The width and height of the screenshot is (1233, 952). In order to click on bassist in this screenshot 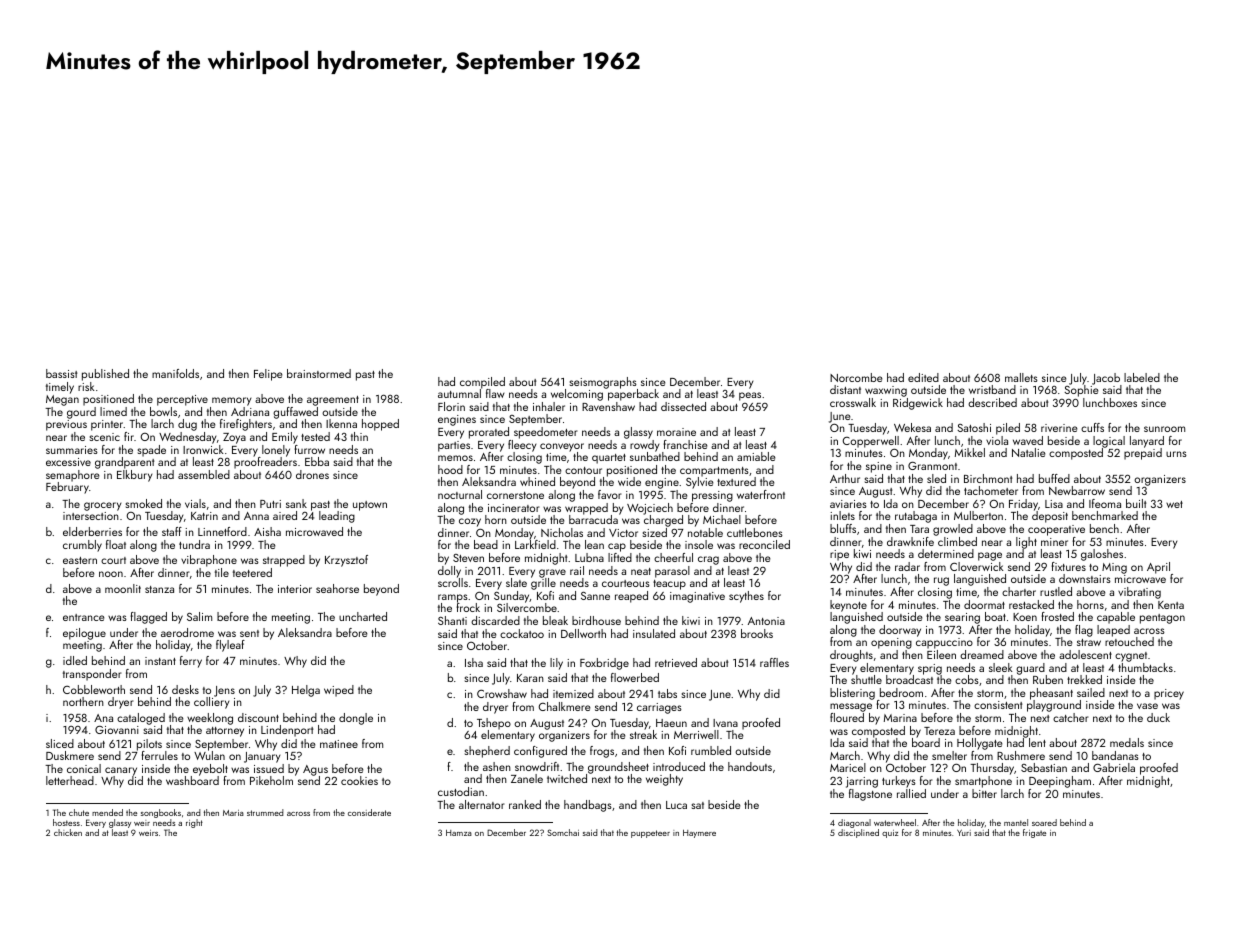, I will do `click(61, 373)`.
